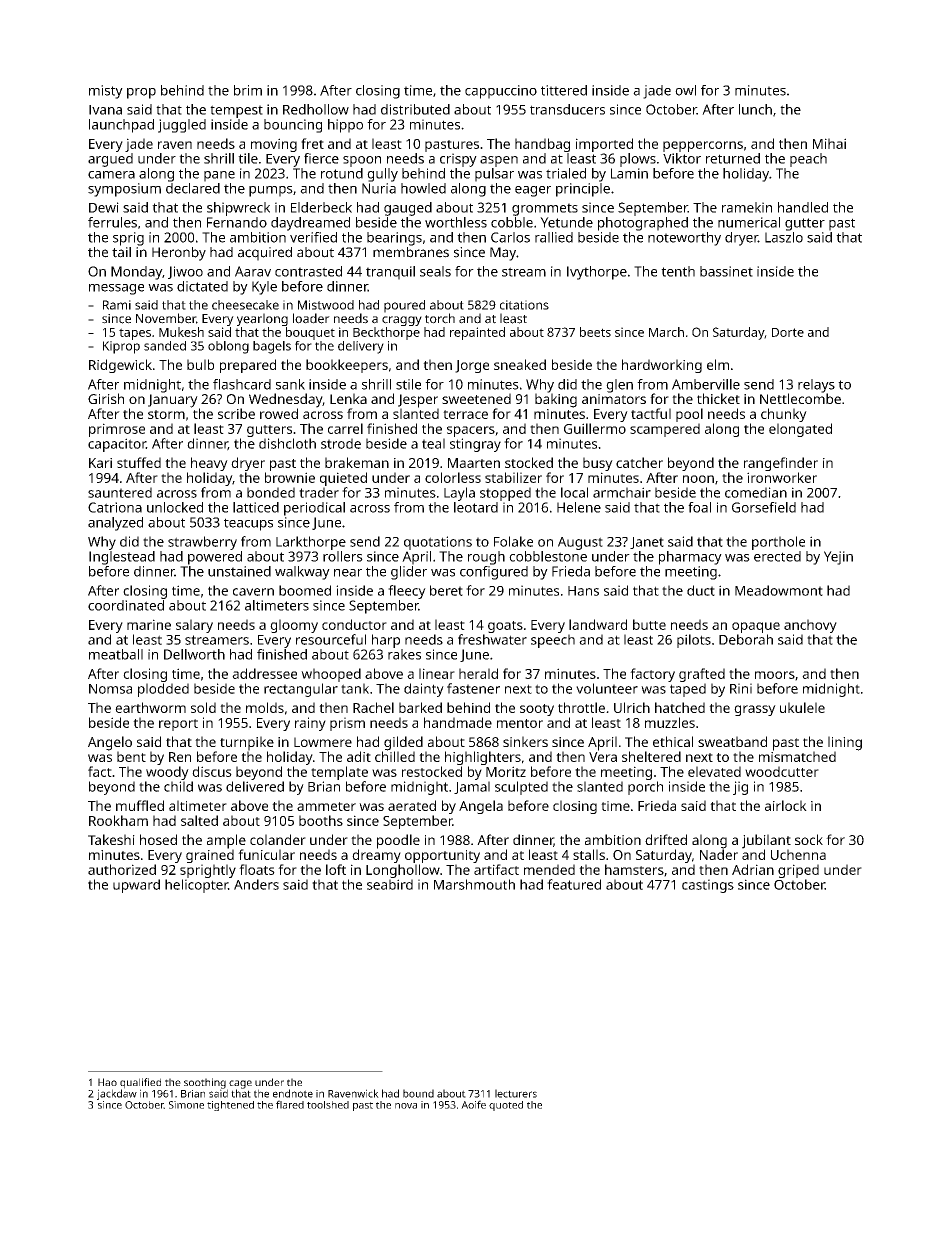 The image size is (952, 1233). I want to click on Maarten, so click(474, 463).
